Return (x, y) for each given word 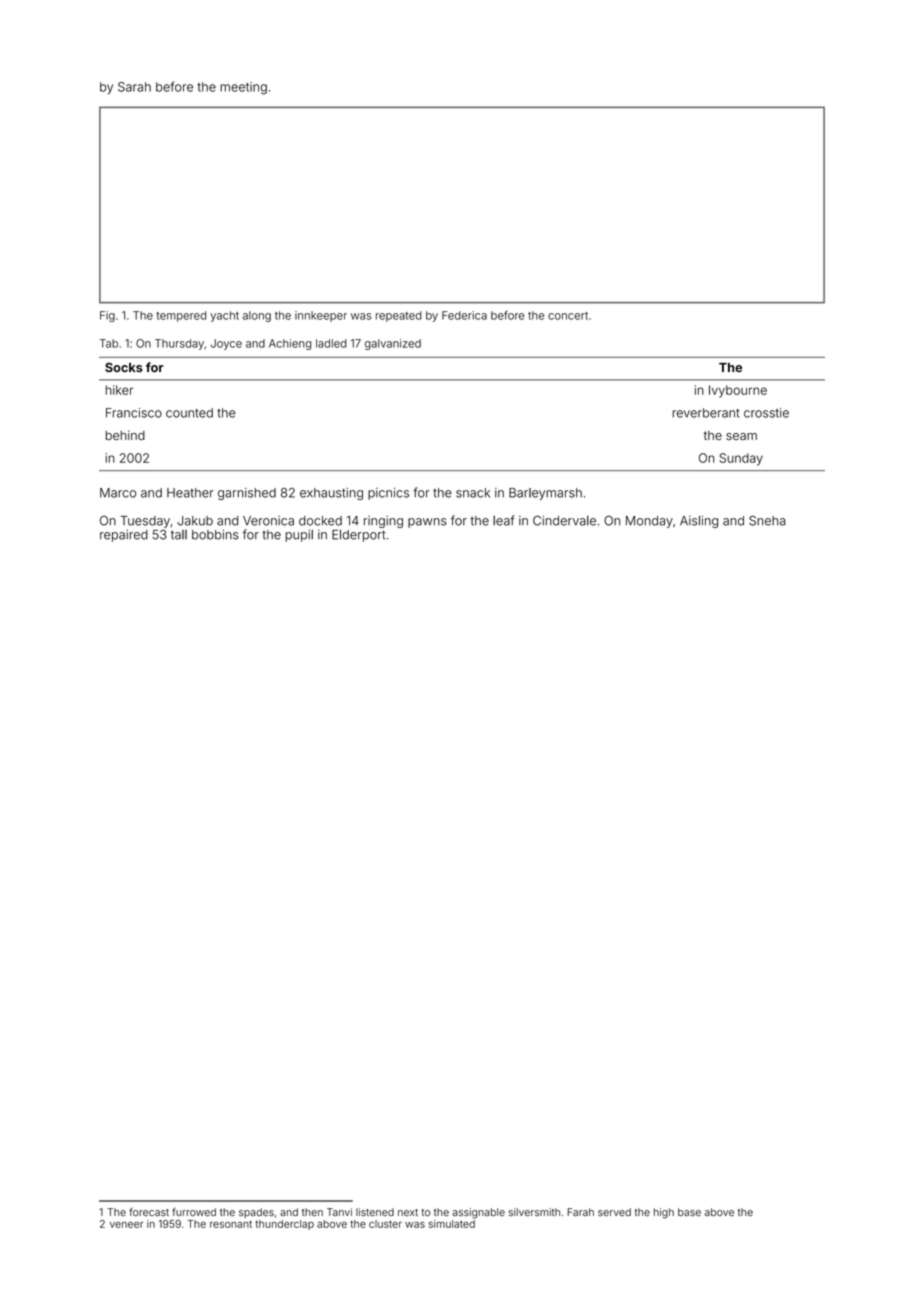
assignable (478, 1213)
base (689, 1212)
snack (473, 493)
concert (568, 316)
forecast (149, 1212)
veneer (126, 1225)
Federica (464, 315)
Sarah (134, 87)
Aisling (699, 522)
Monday (649, 522)
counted (189, 413)
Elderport (359, 536)
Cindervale (564, 520)
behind (125, 435)
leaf (504, 520)
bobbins (215, 535)
